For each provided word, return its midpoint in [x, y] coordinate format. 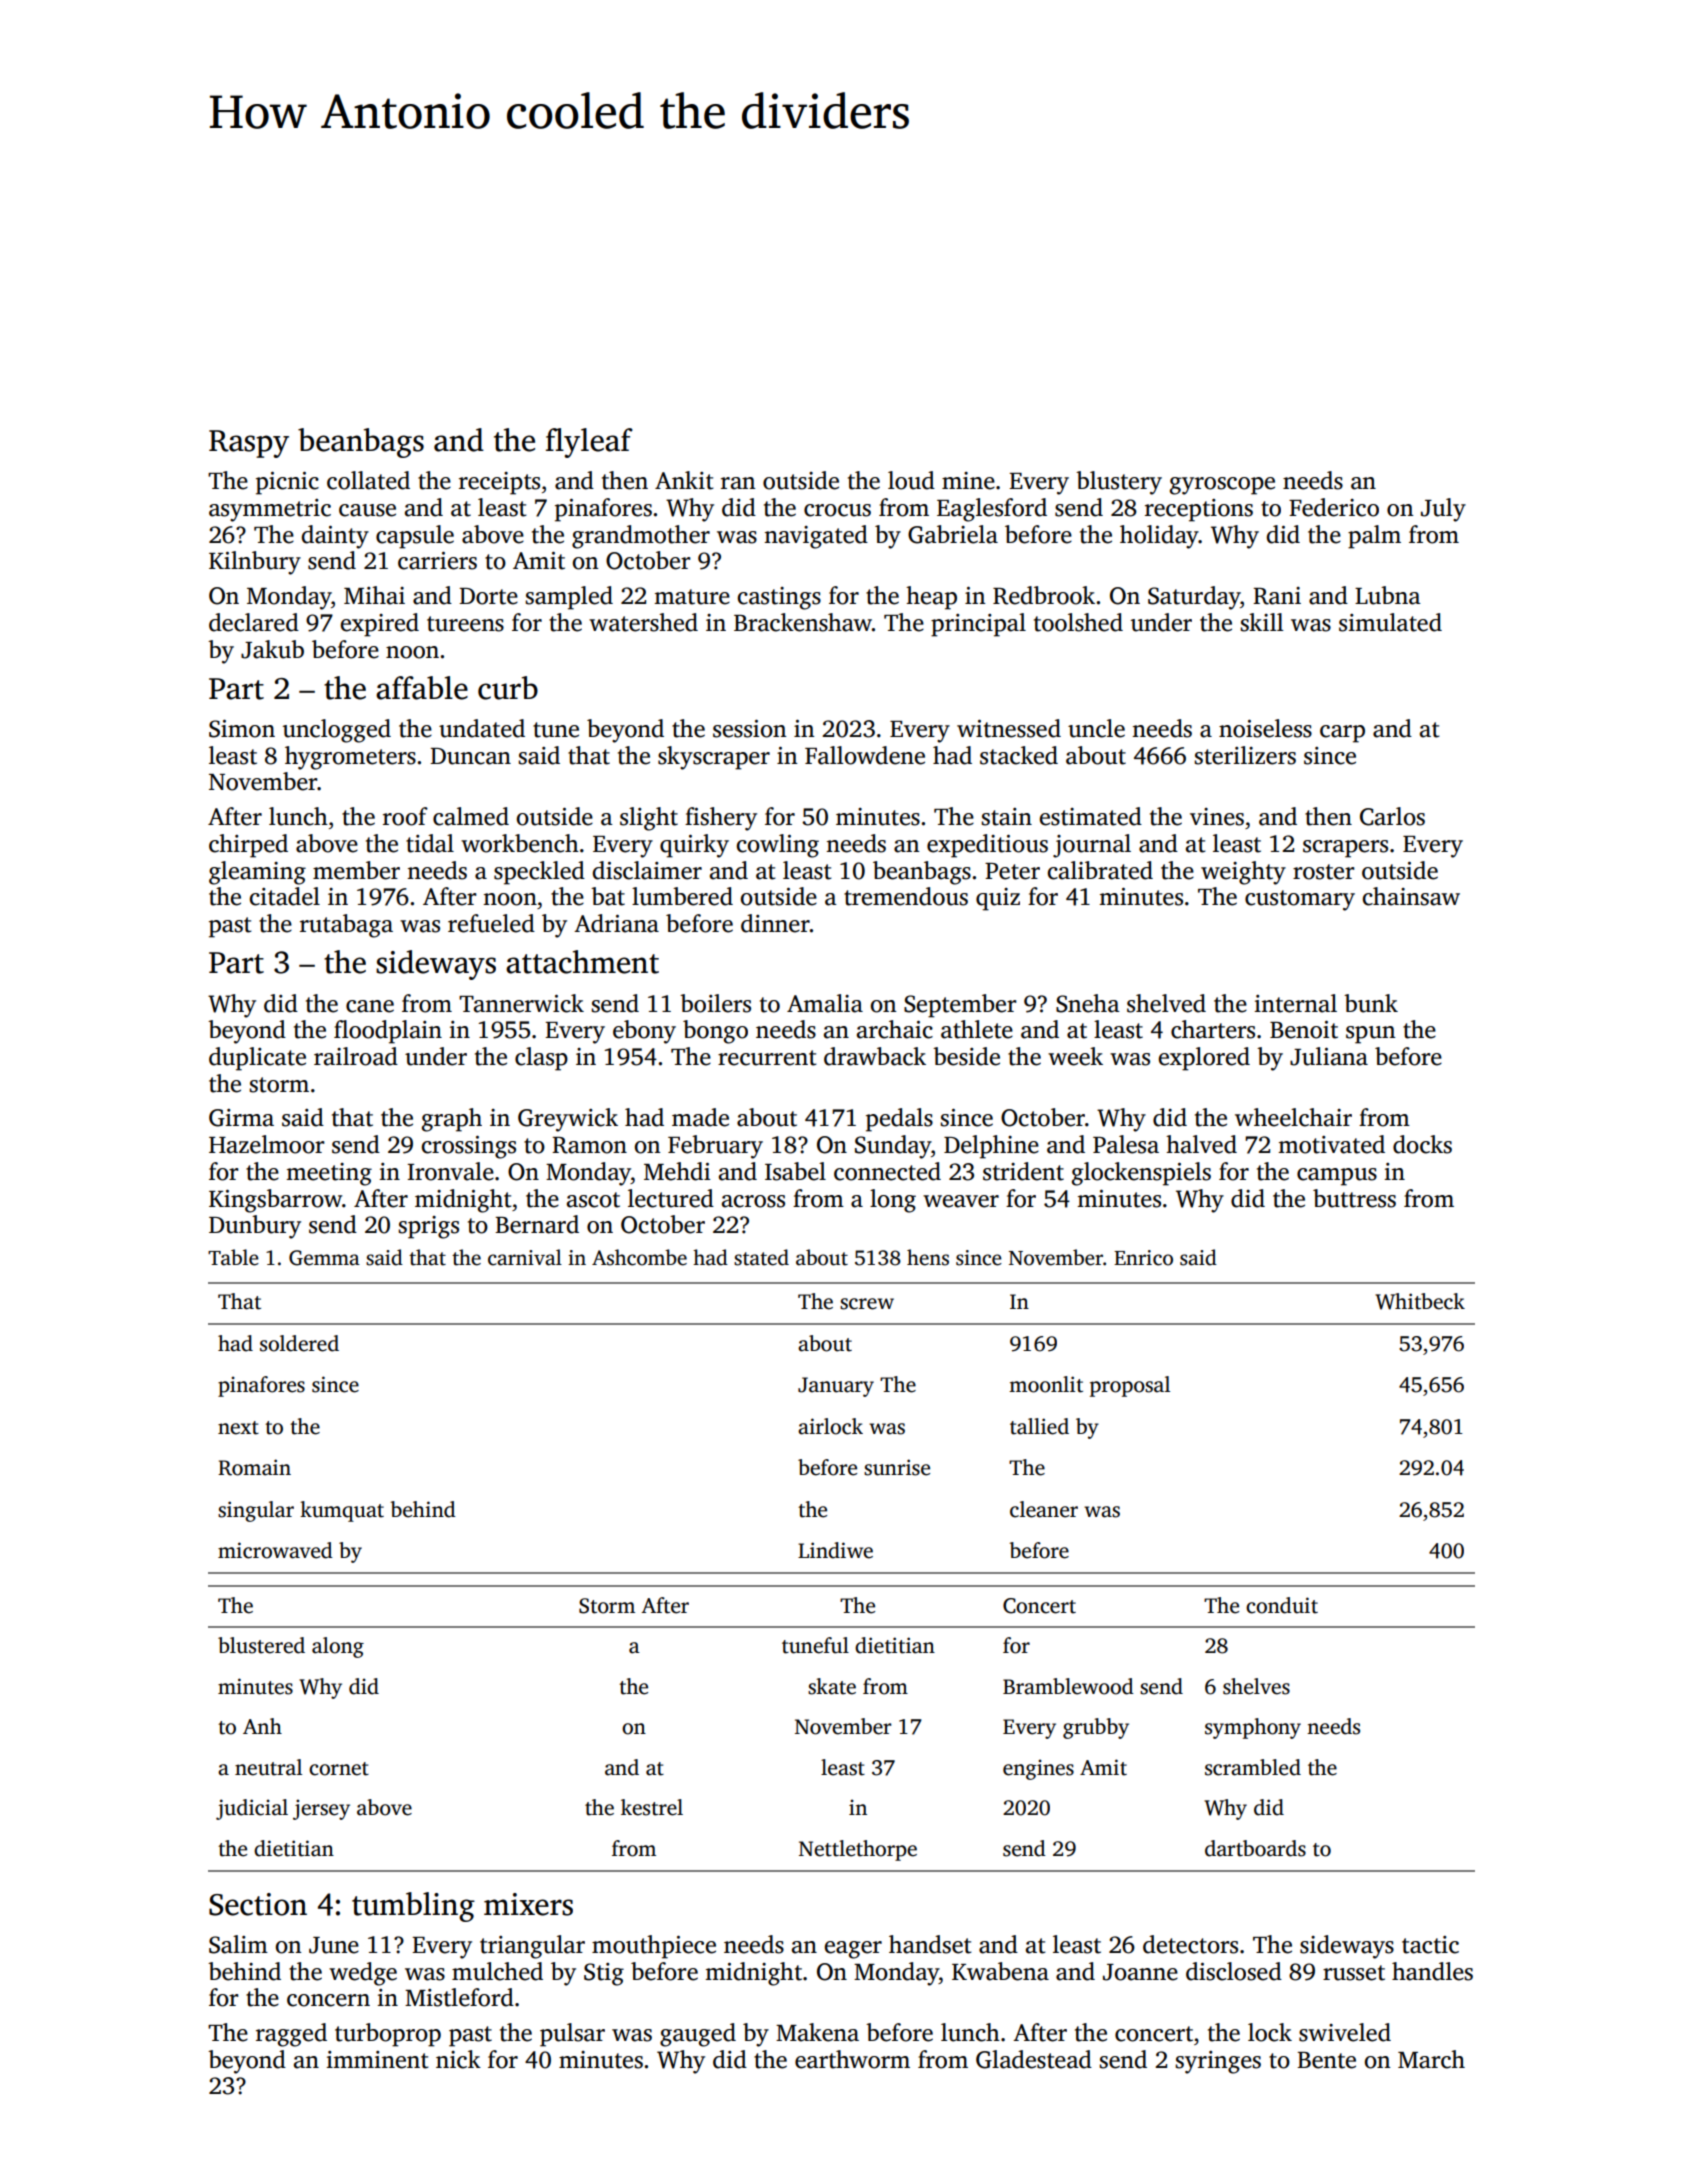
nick [458, 2059]
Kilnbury [255, 563]
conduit [1282, 1605]
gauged [698, 2035]
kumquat [342, 1511]
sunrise [897, 1467]
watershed [643, 622]
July [1443, 510]
